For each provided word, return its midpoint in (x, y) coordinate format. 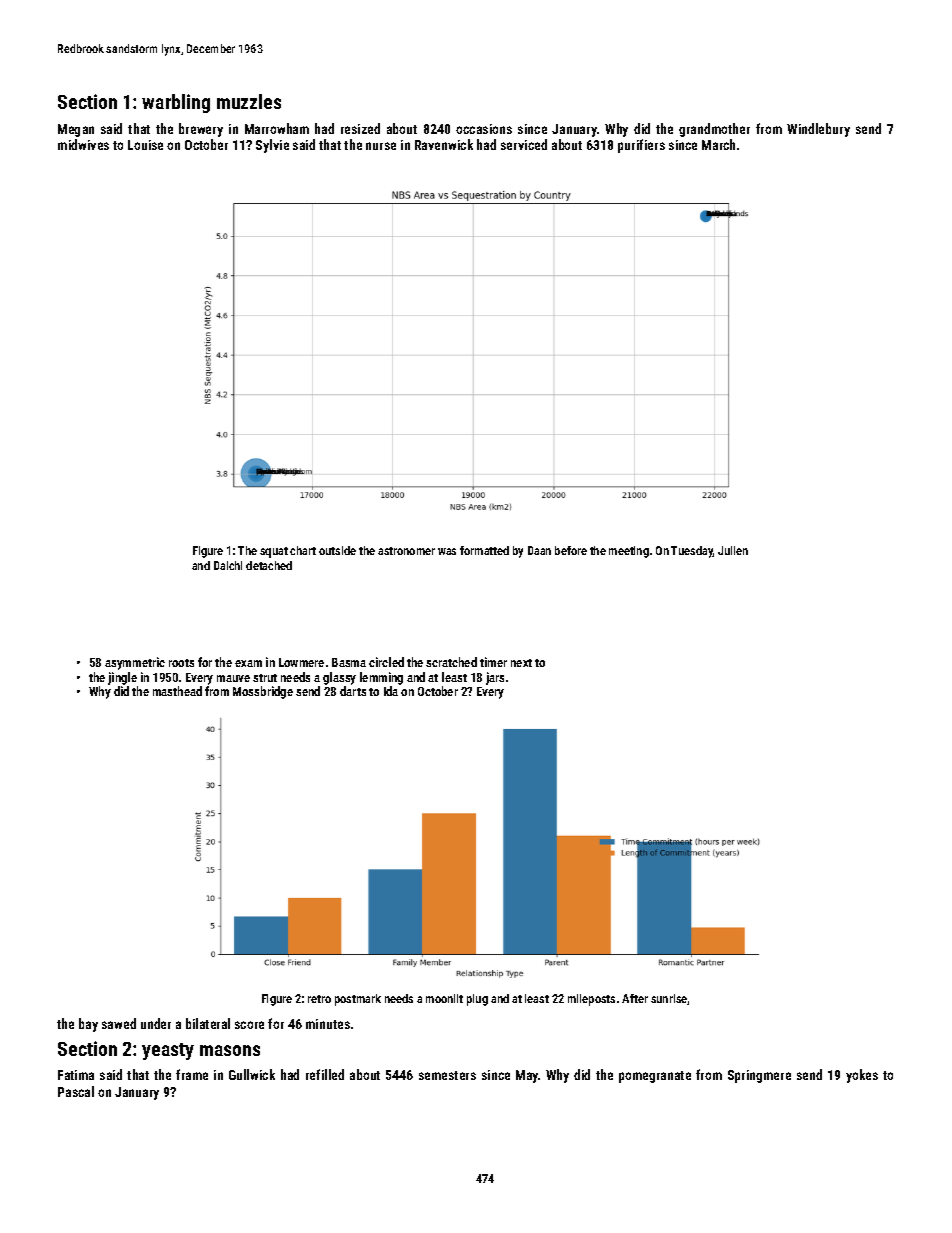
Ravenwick (444, 144)
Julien (733, 550)
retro (319, 999)
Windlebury (818, 130)
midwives (83, 144)
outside (337, 550)
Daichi (228, 565)
